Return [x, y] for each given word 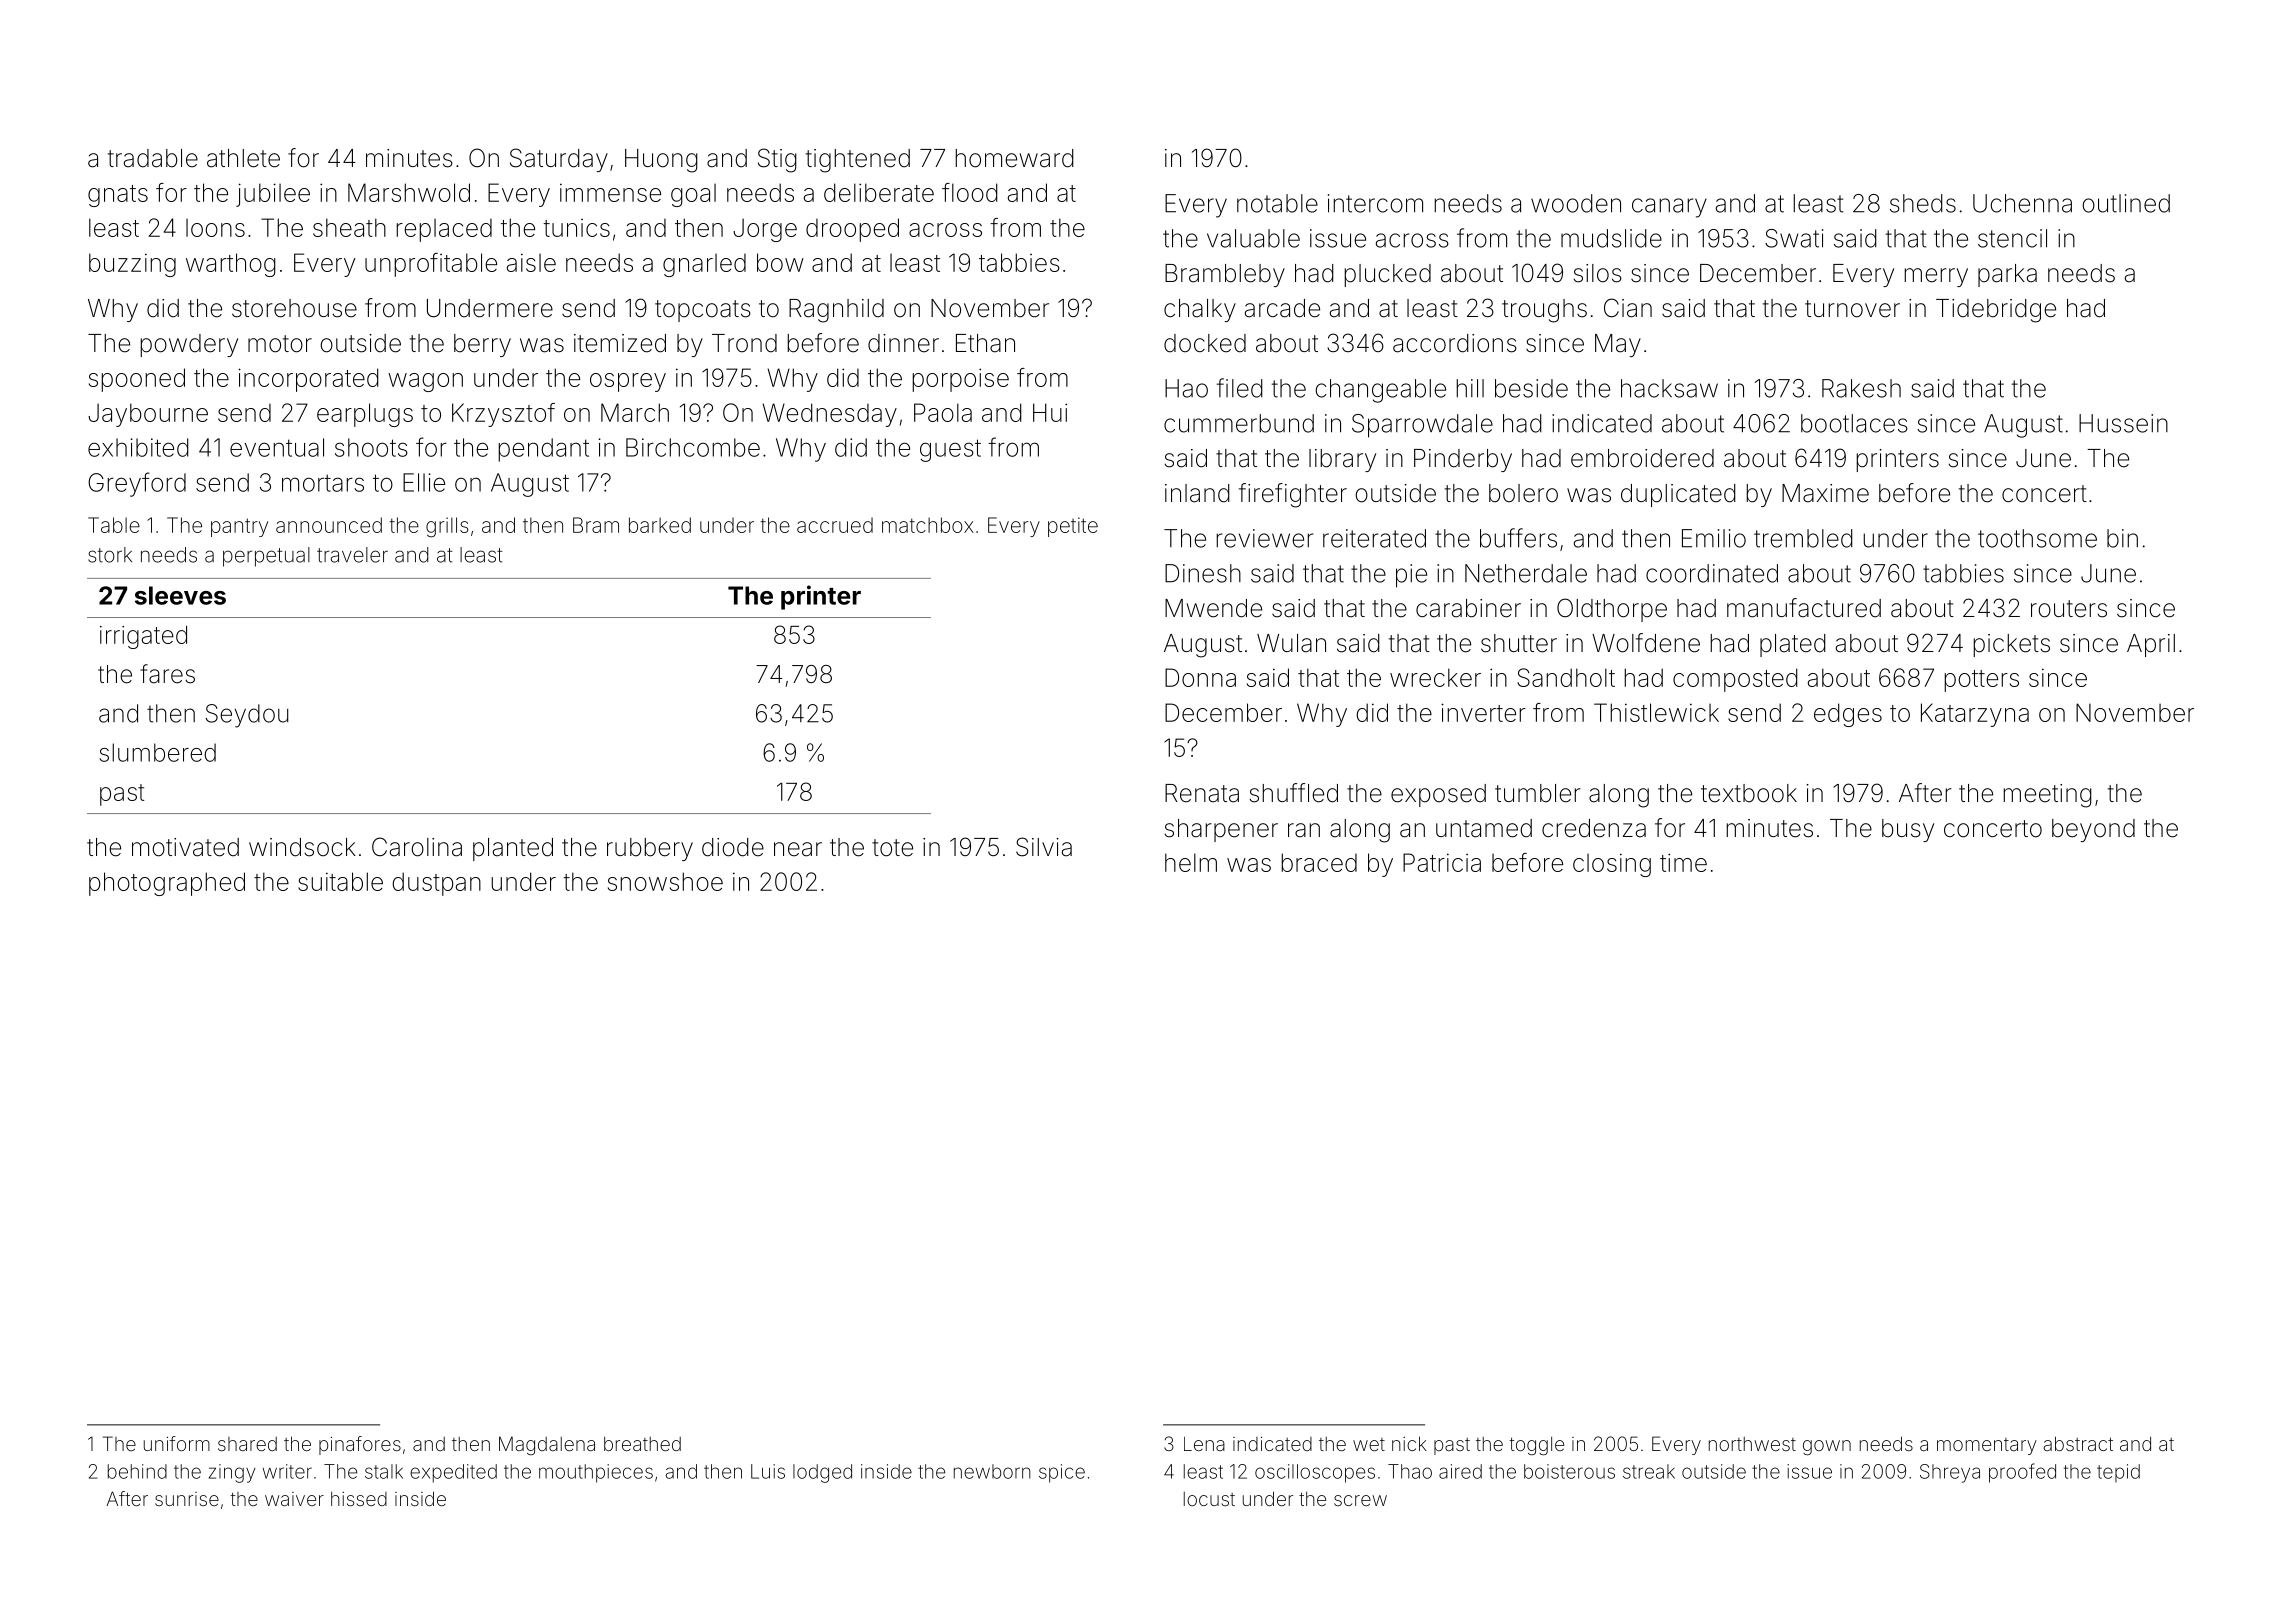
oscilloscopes [1315, 1473]
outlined [2126, 203]
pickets [2011, 645]
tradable [153, 158]
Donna [1200, 677]
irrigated [143, 637]
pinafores [360, 1445]
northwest [1752, 1444]
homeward [1014, 158]
